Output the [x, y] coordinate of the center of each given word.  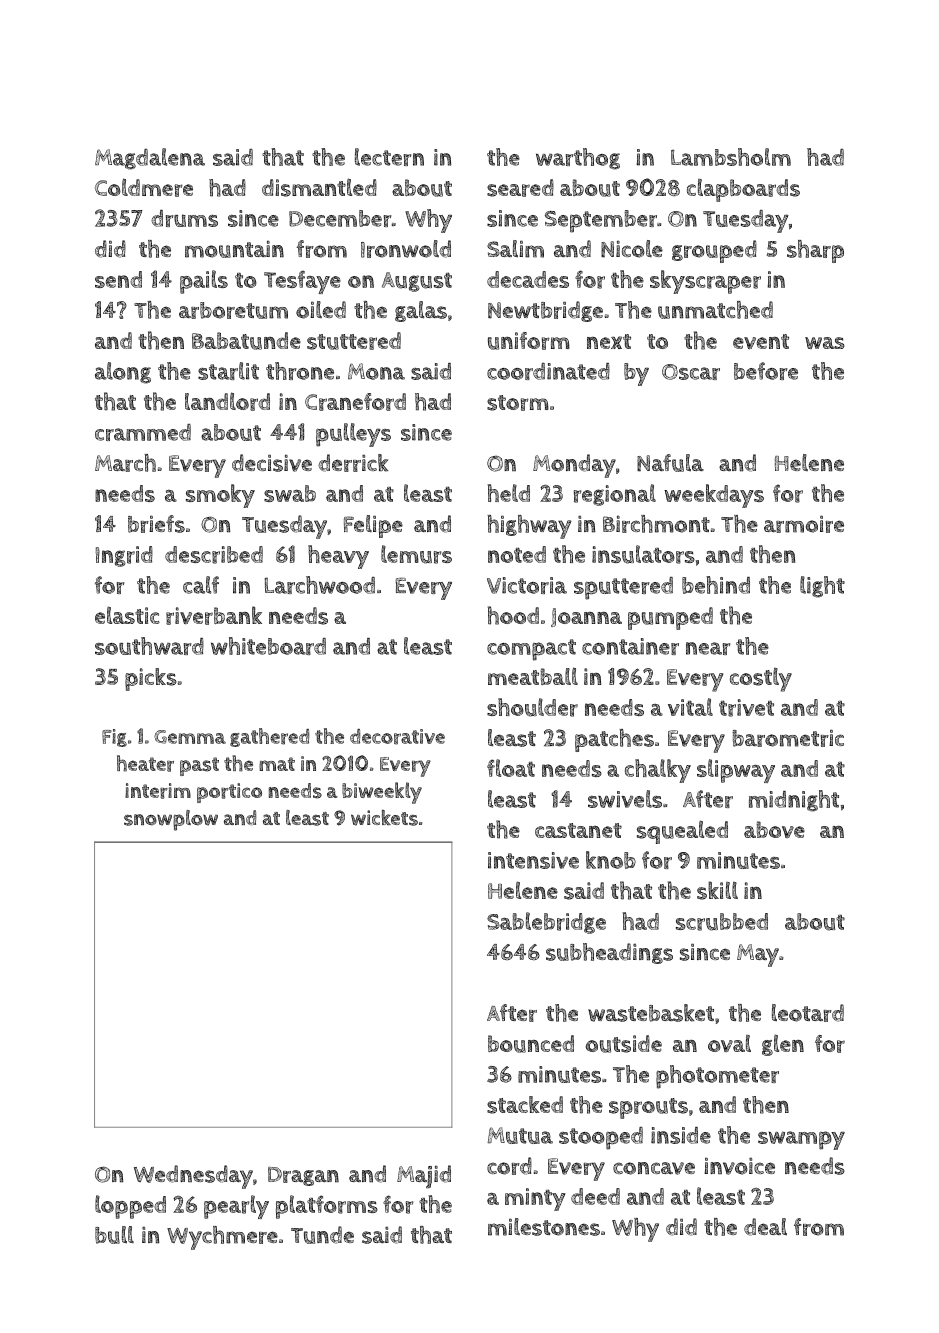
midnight [794, 801]
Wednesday [193, 1177]
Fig [114, 738]
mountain [234, 249]
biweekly [382, 793]
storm [518, 403]
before [766, 371]
